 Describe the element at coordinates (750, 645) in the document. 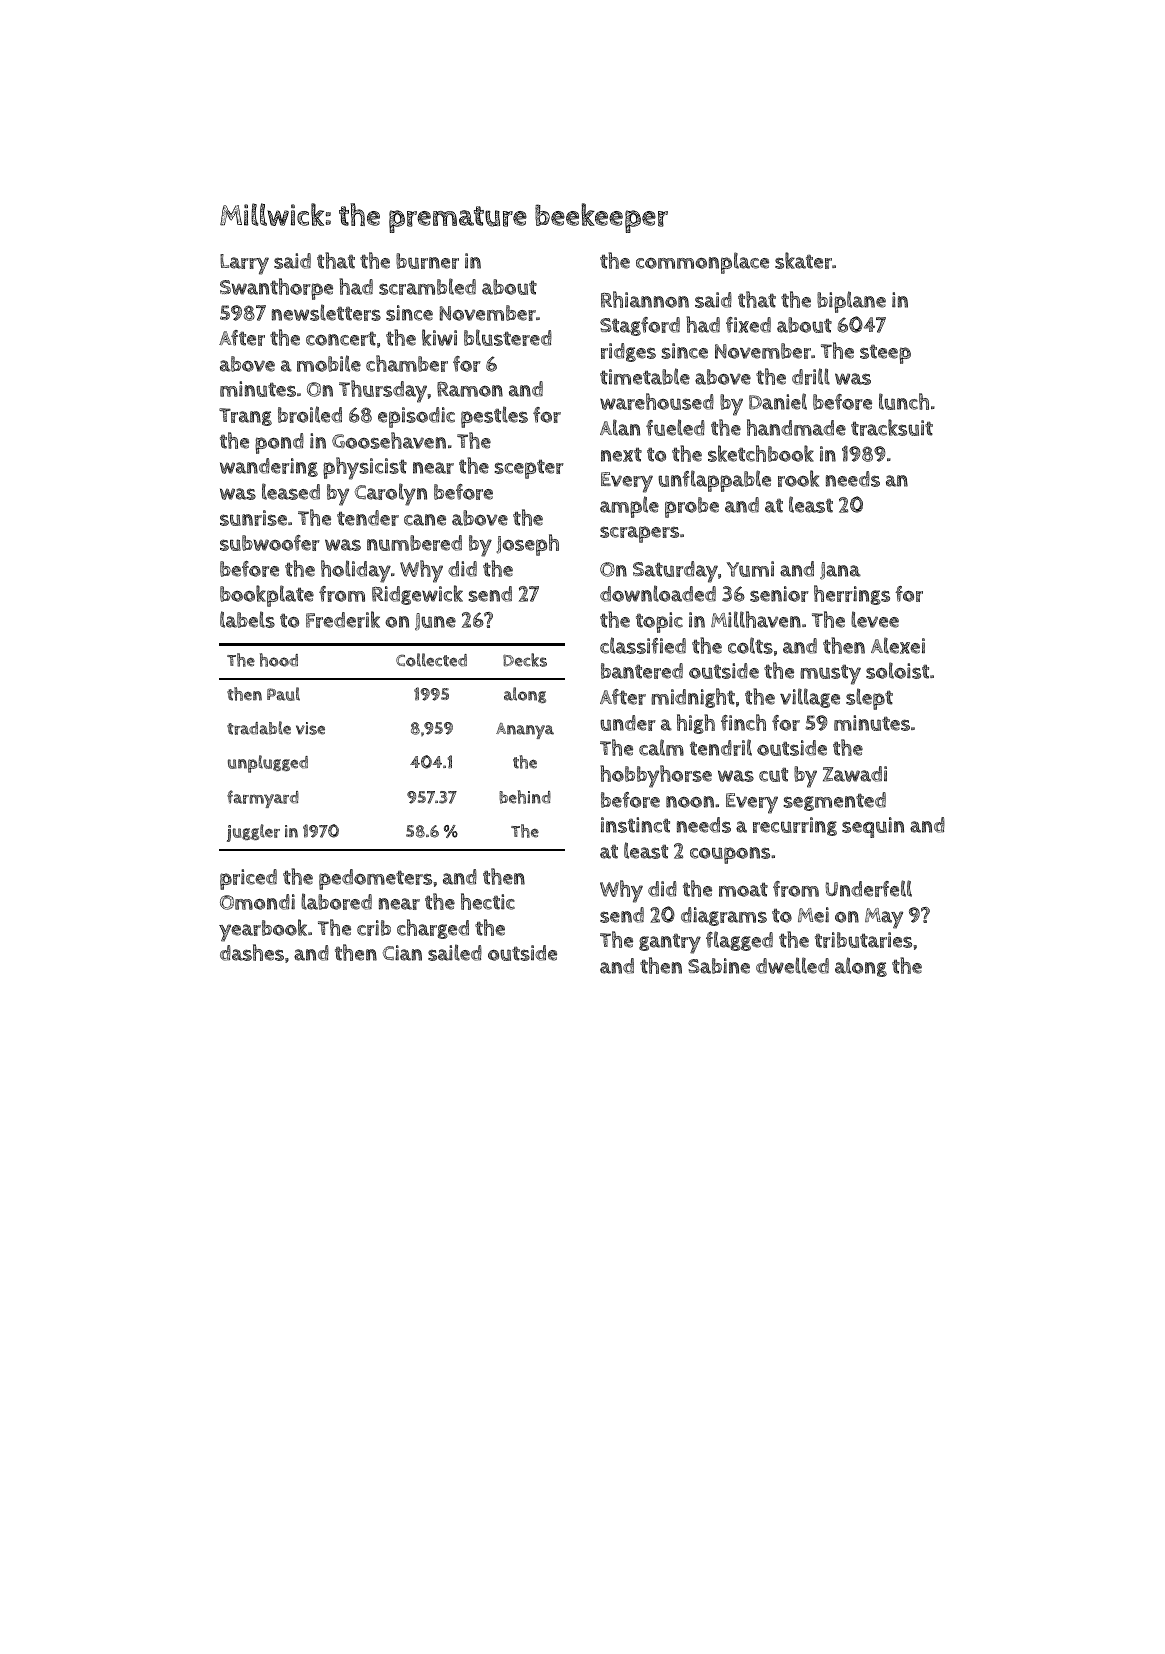

I see `colts` at that location.
